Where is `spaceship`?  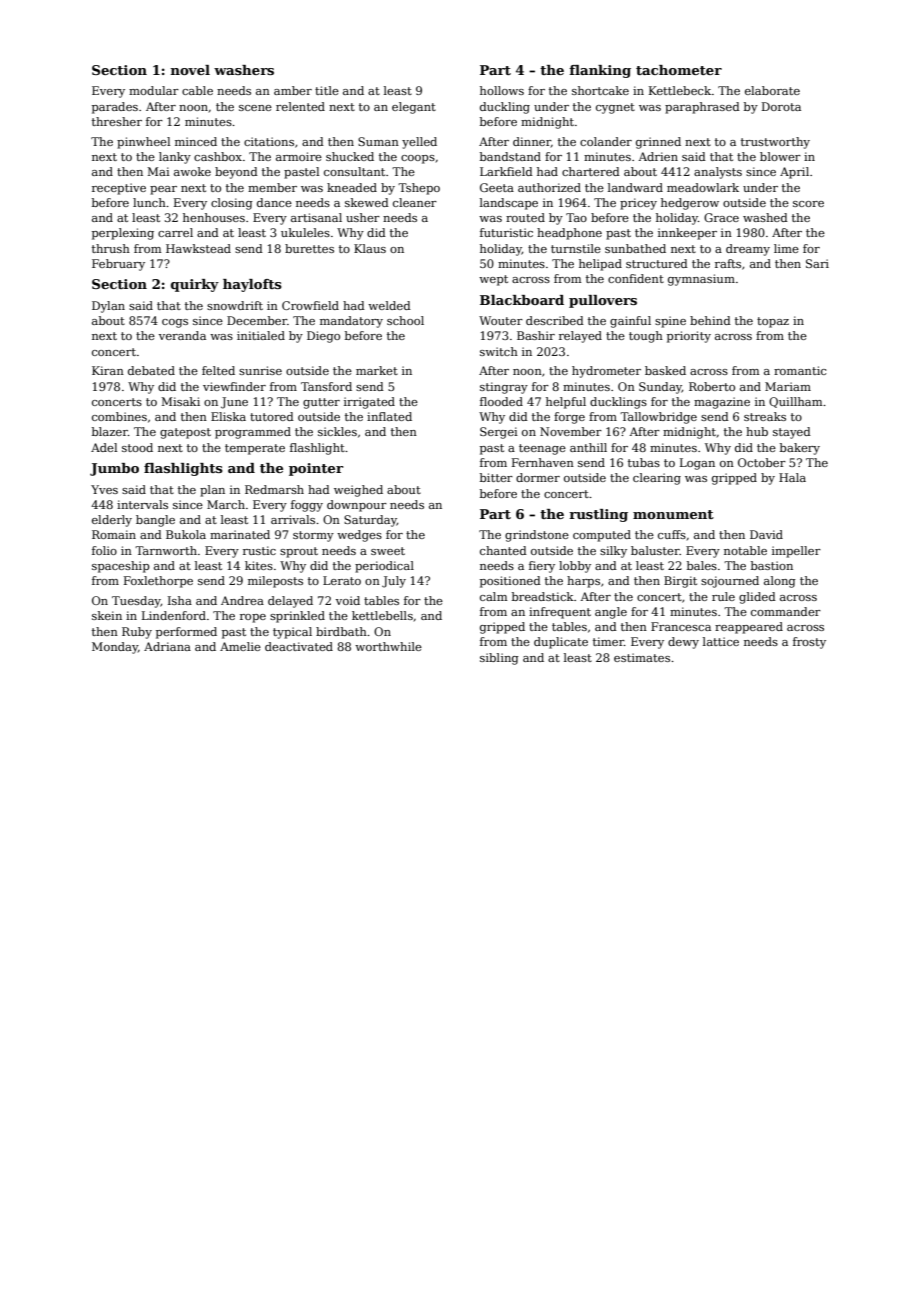
spaceship is located at coordinates (121, 567).
